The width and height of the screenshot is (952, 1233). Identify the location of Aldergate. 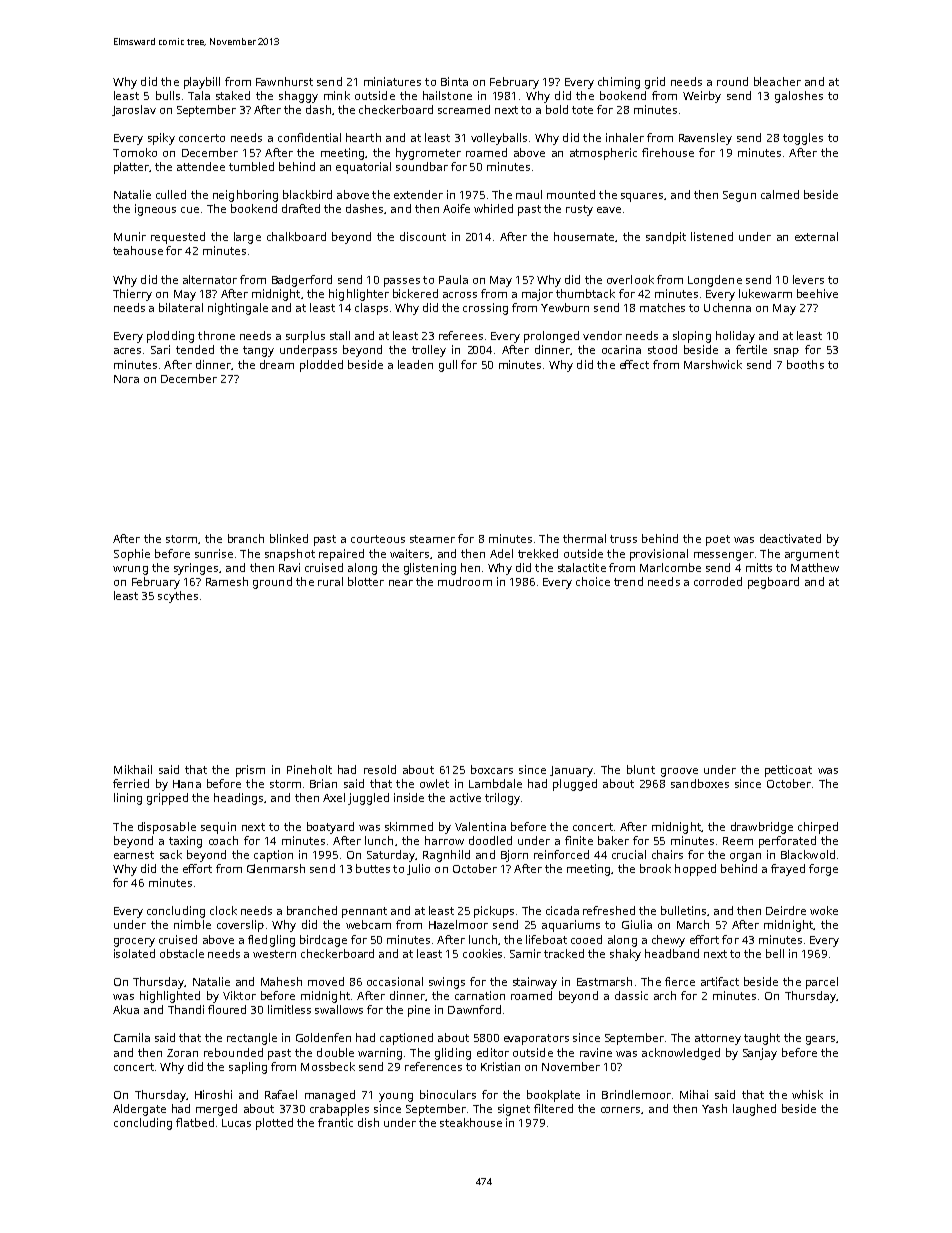
(139, 1110).
